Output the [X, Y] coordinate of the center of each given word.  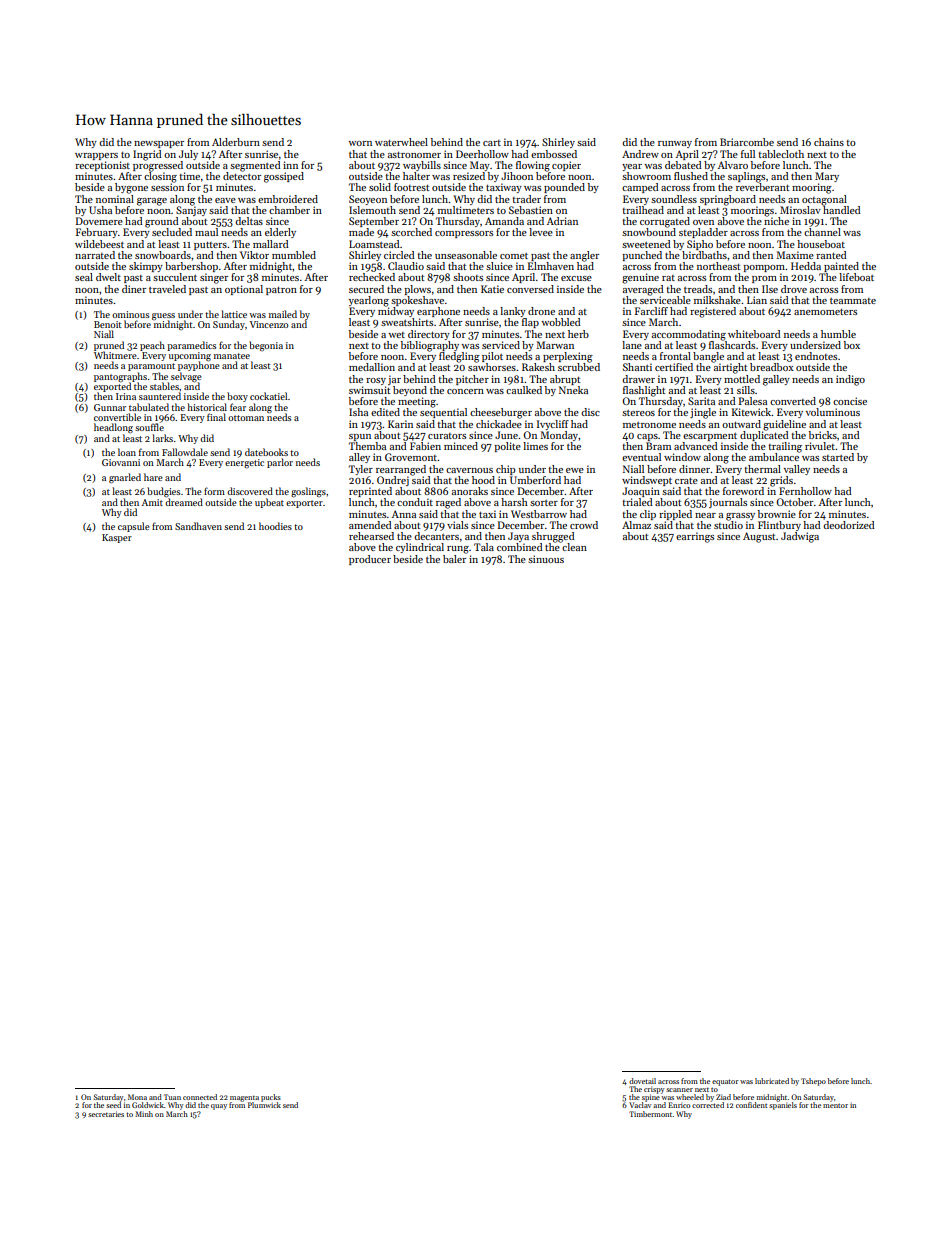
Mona [137, 1097]
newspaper [159, 144]
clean [574, 547]
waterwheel [401, 142]
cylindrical [420, 548]
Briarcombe [747, 142]
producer [370, 560]
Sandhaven [198, 526]
